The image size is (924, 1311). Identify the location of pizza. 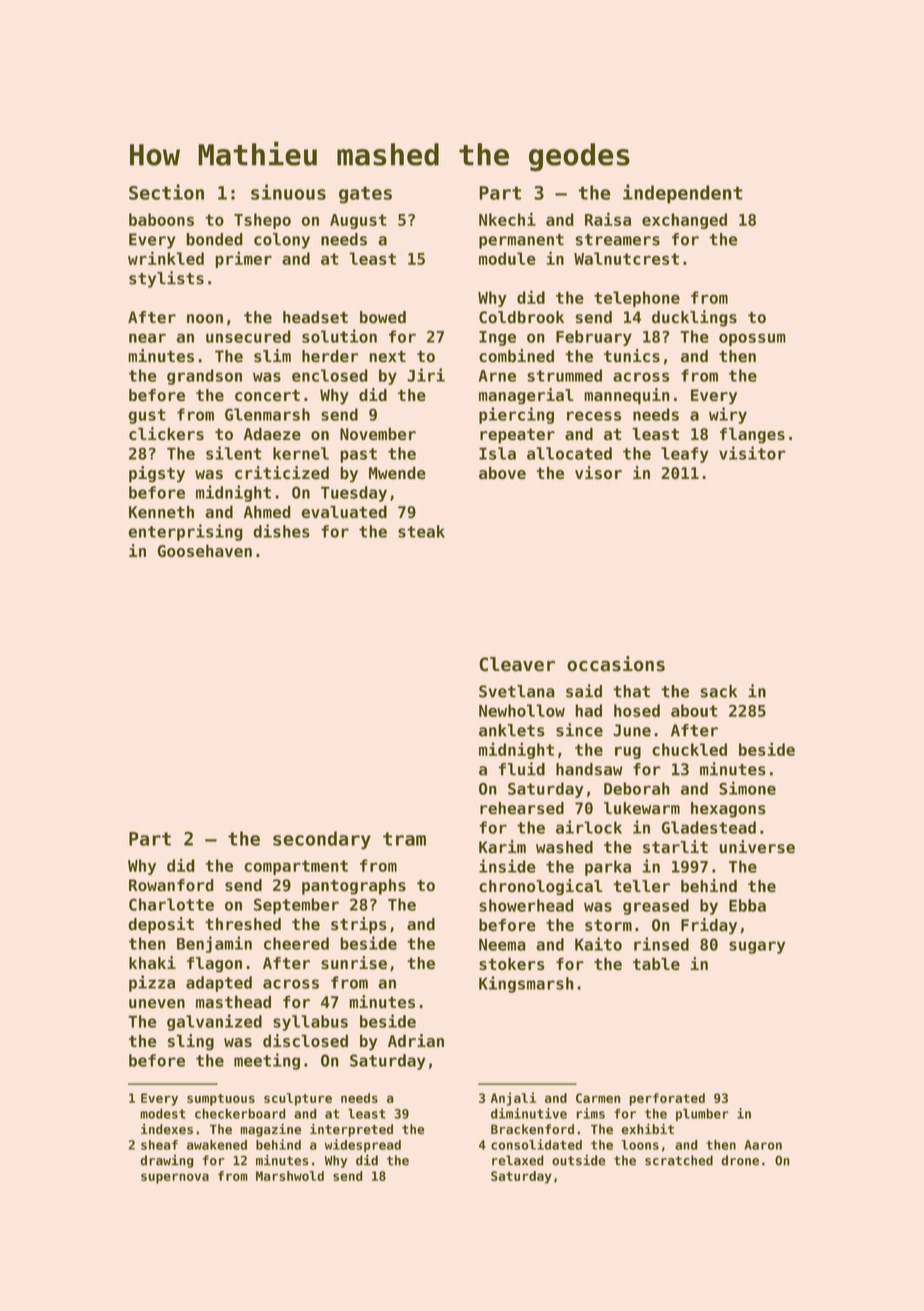
(152, 983).
